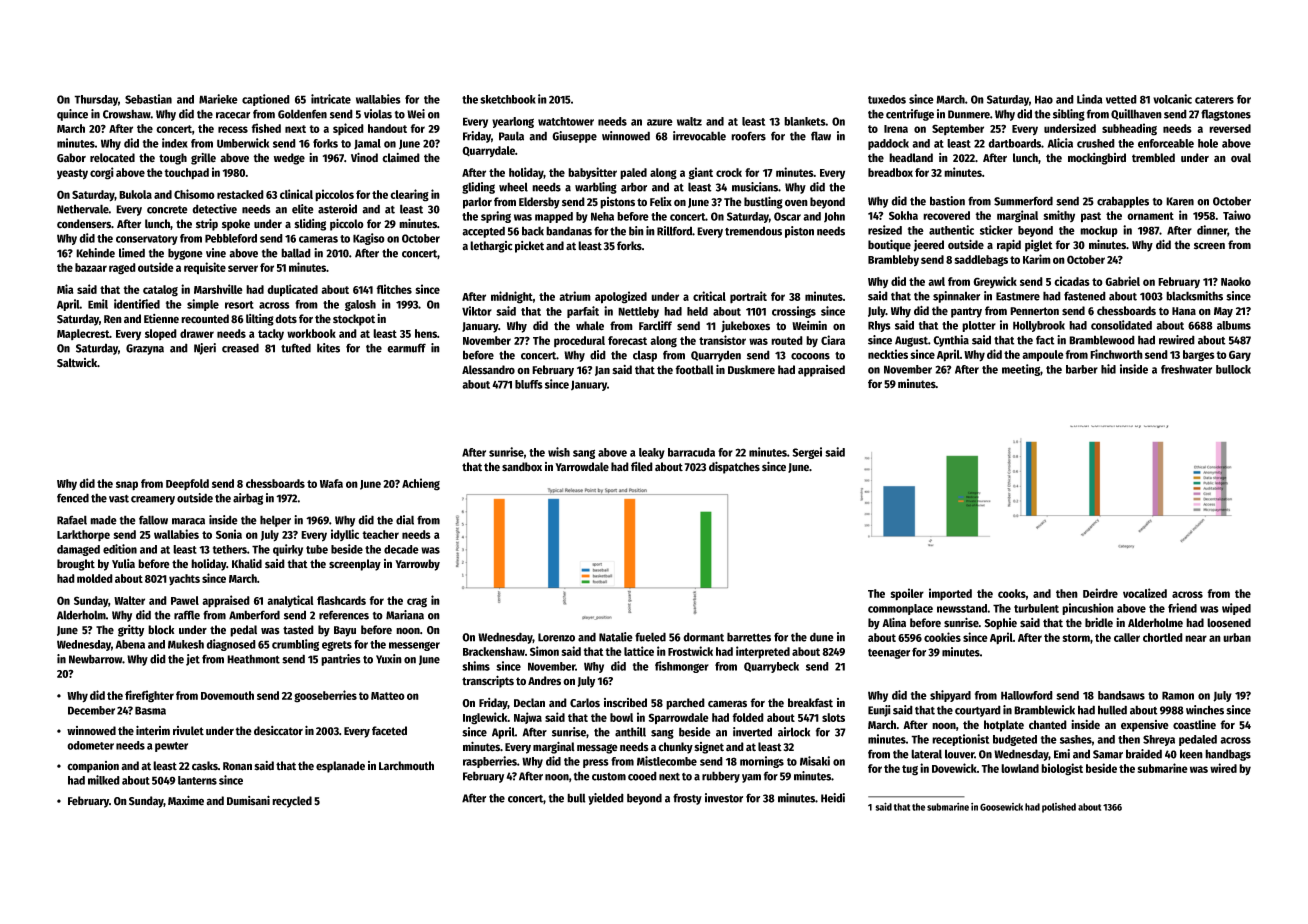 The height and width of the page is (924, 1308). What do you see at coordinates (96, 659) in the page?
I see `Newbarrow` at bounding box center [96, 659].
